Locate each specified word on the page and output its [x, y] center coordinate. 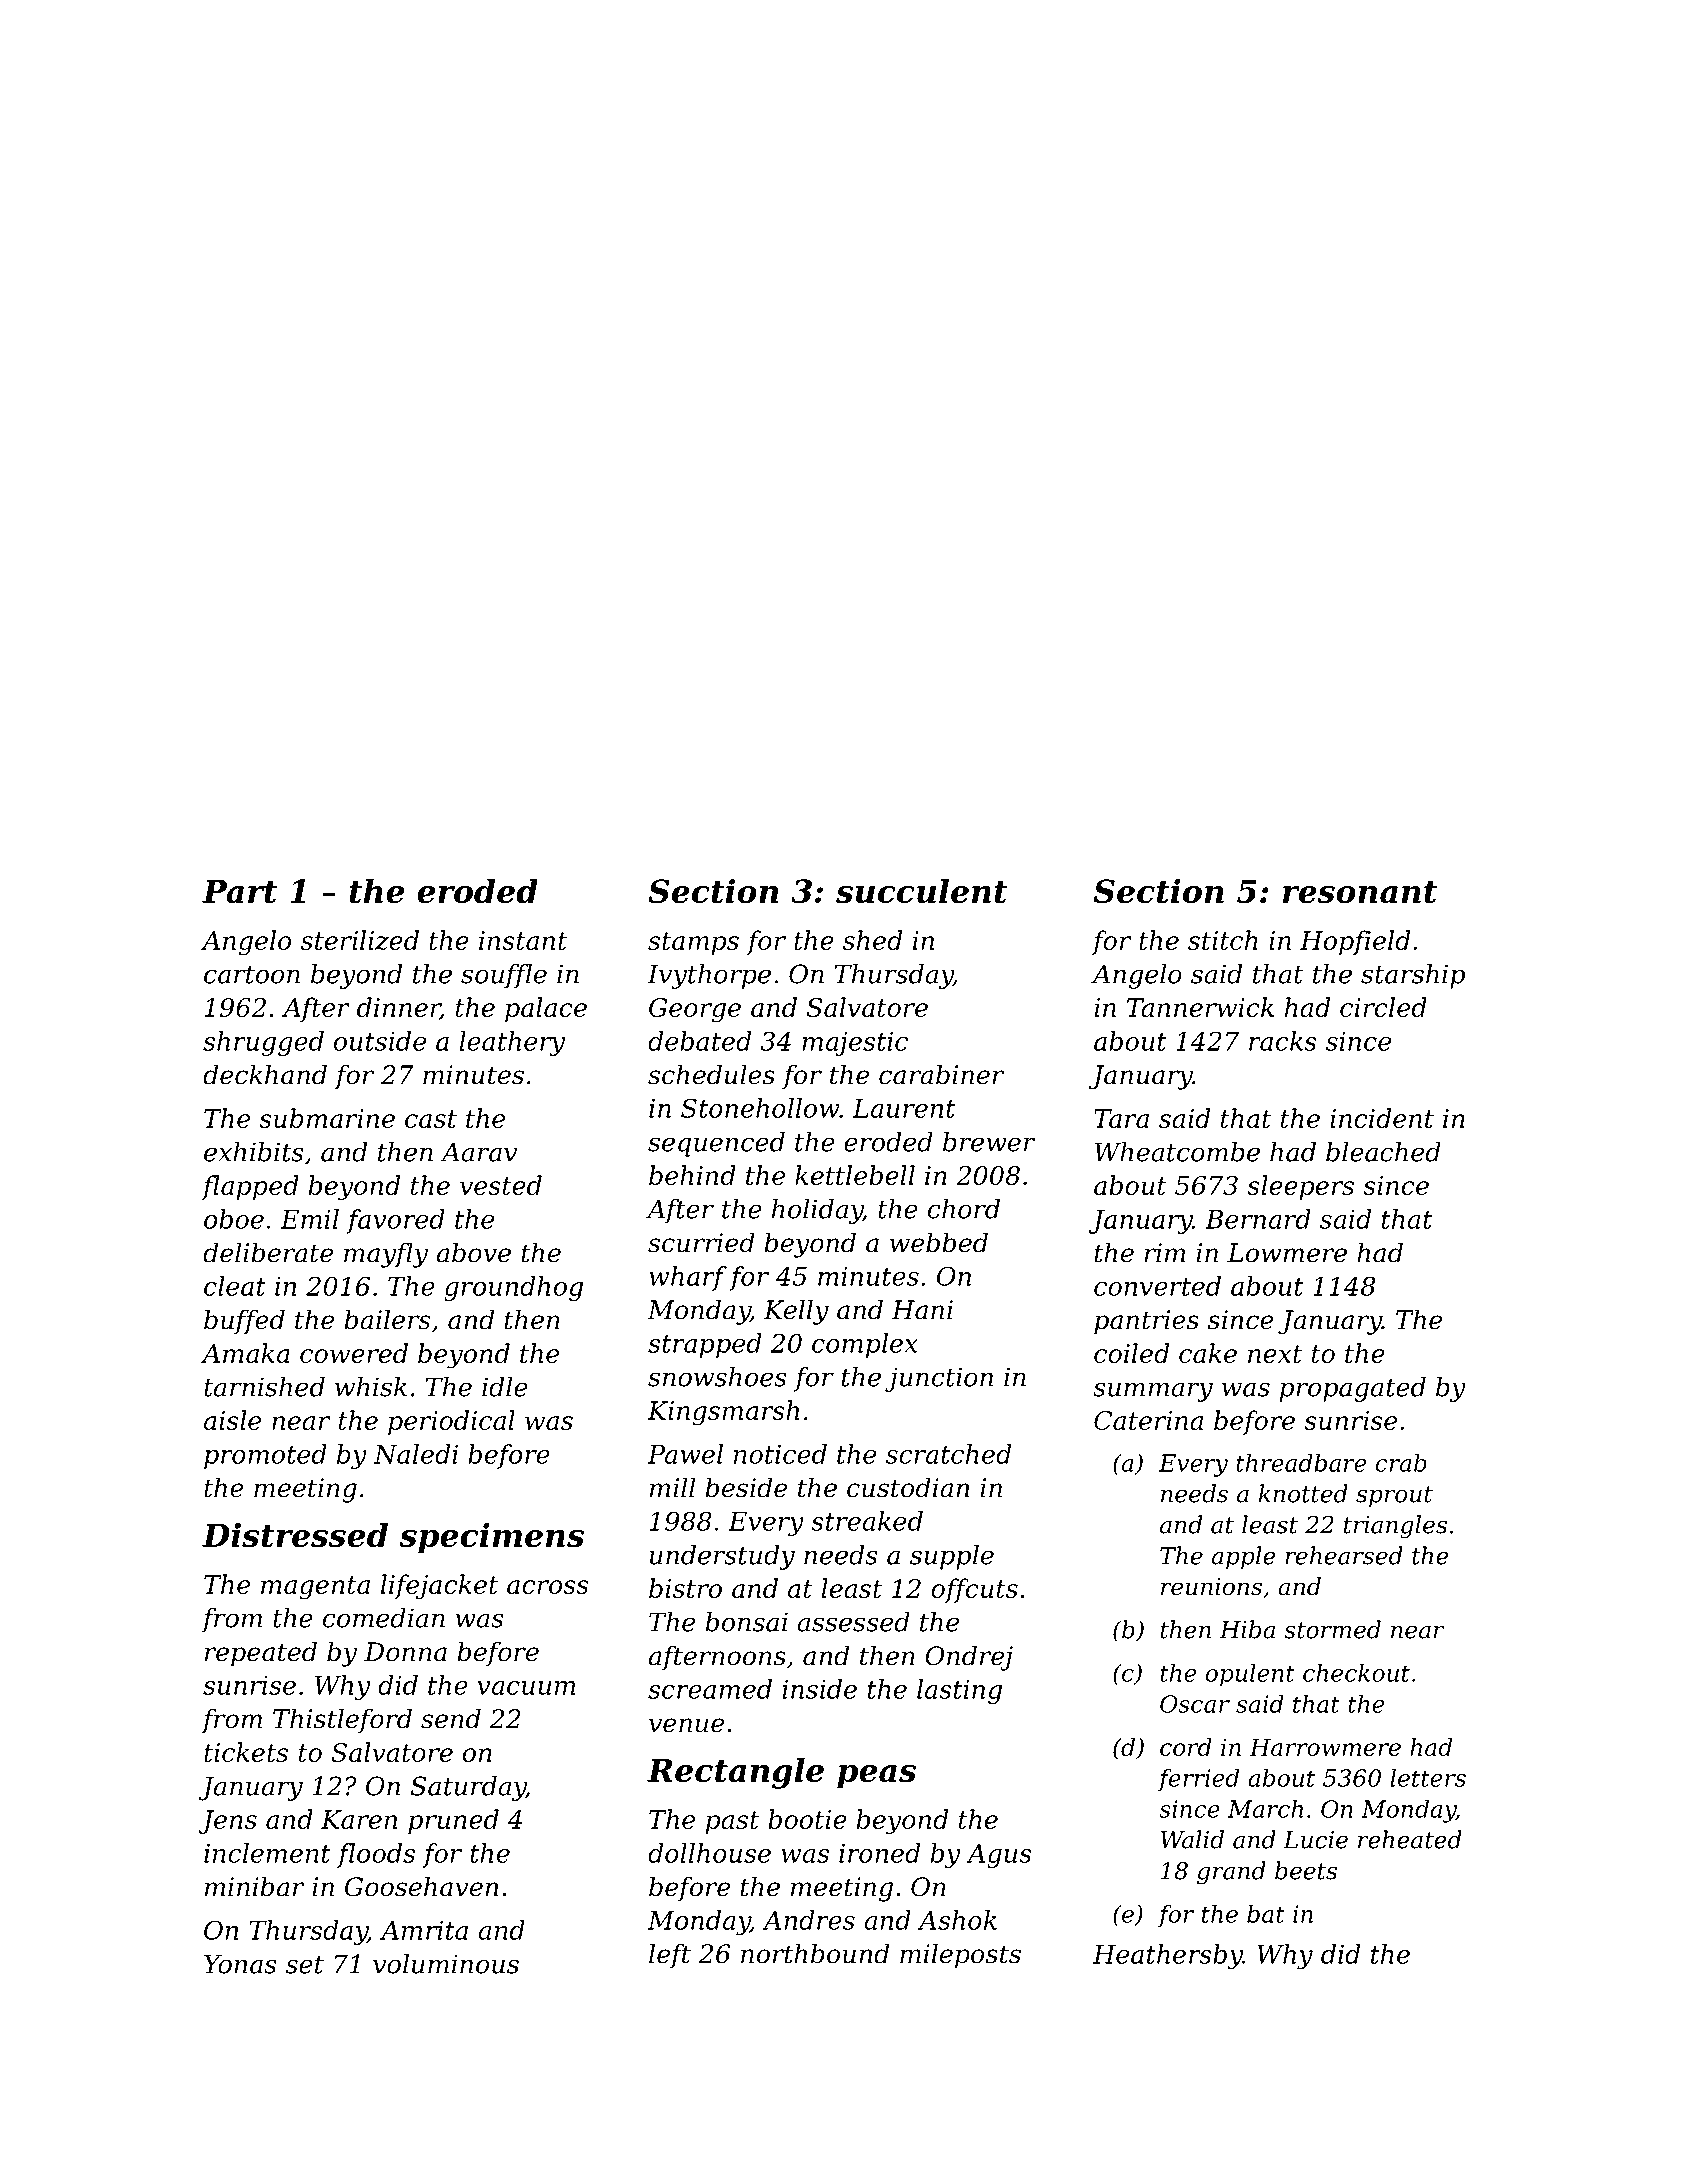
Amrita [424, 1930]
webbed [939, 1242]
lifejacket [439, 1587]
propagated [1353, 1389]
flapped [250, 1187]
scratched [948, 1454]
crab [1401, 1462]
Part [239, 891]
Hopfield [1355, 942]
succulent [921, 891]
